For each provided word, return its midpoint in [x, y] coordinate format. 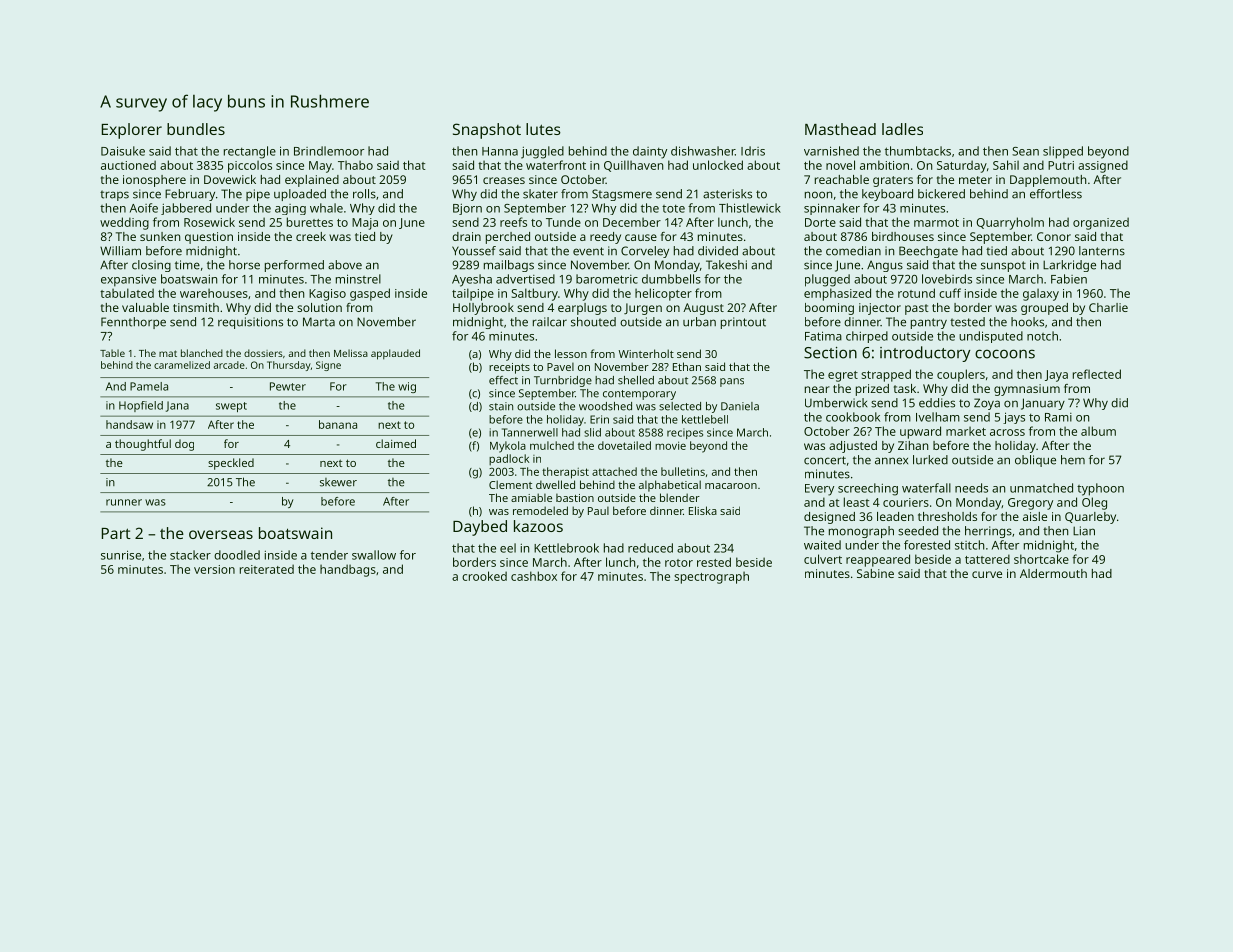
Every [819, 490]
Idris [753, 151]
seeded [918, 531]
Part [116, 533]
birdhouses [903, 236]
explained [312, 181]
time [187, 265]
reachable [842, 179]
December [632, 222]
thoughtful [143, 445]
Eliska [703, 510]
